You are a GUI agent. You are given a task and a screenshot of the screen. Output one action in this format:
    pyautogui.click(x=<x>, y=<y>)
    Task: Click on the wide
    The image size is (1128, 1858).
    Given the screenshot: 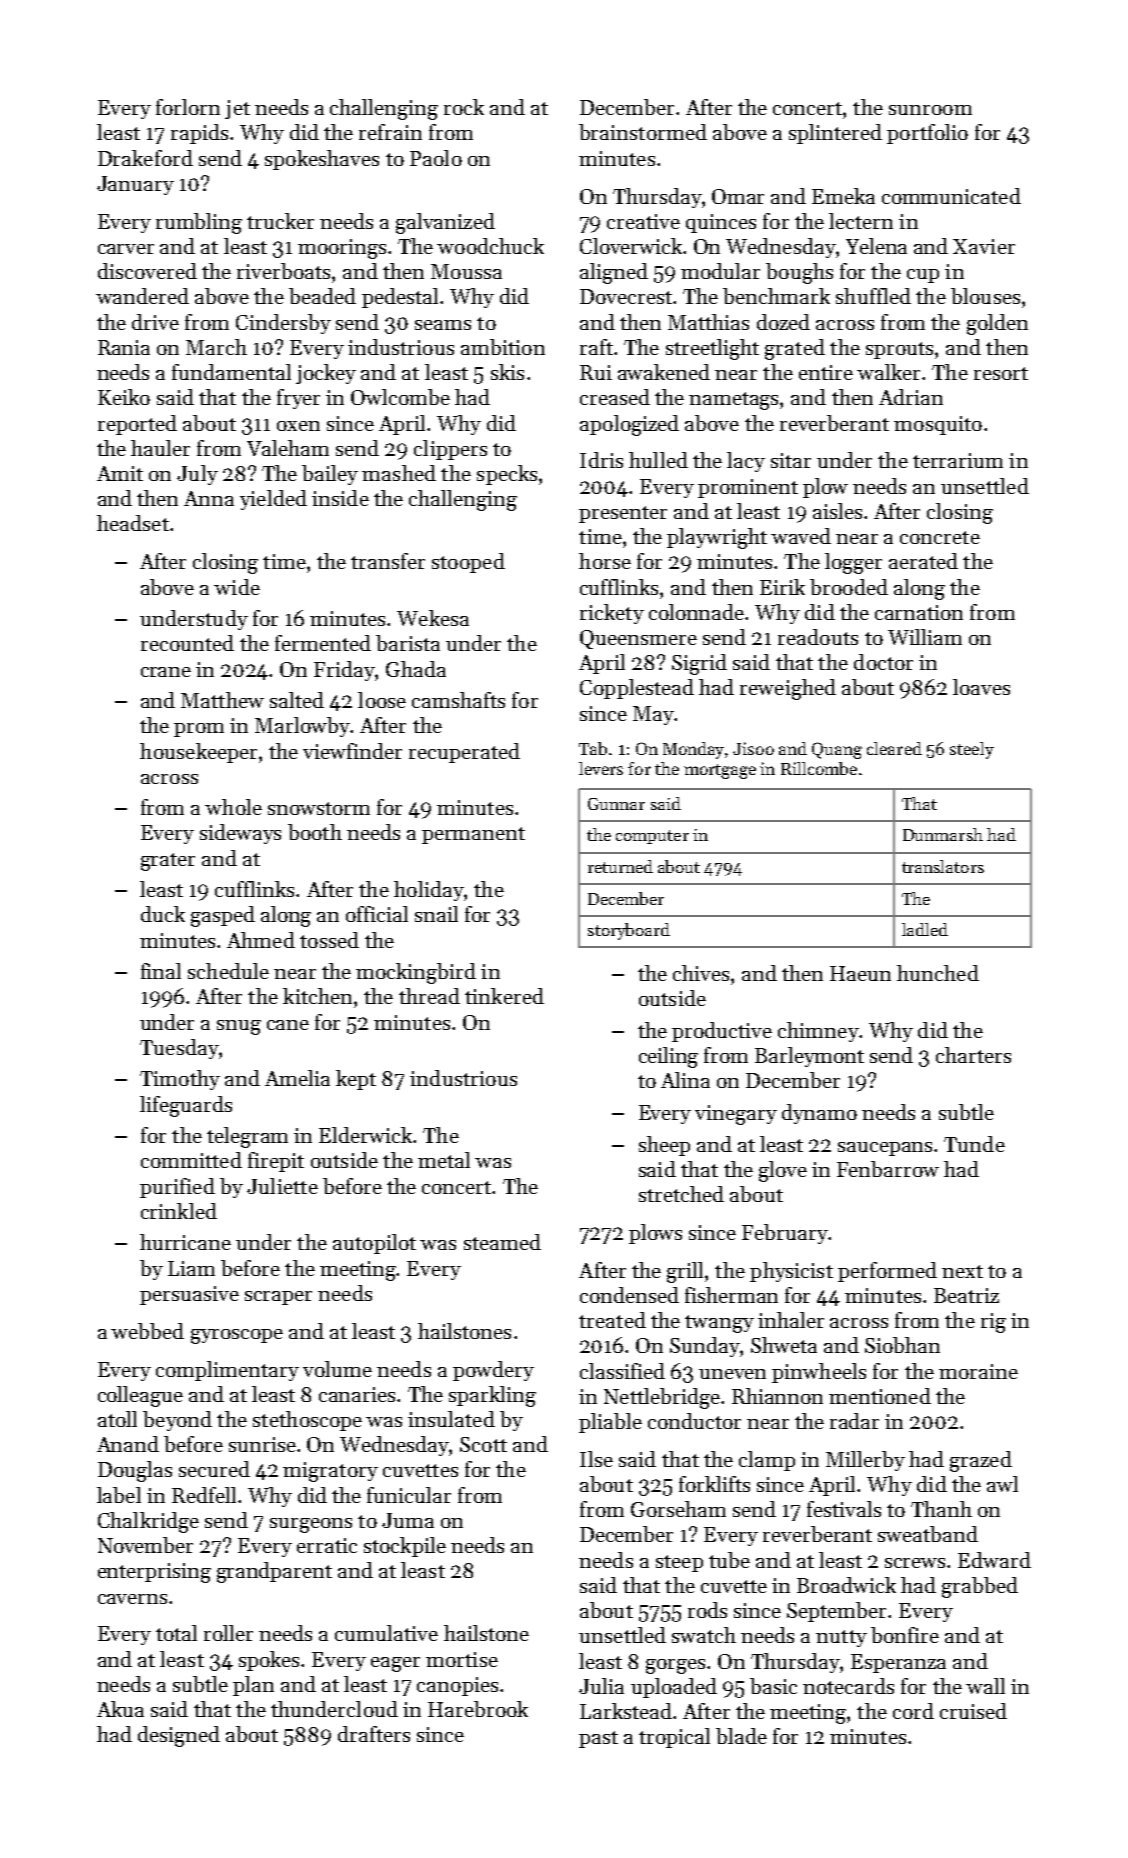 What is the action you would take?
    pyautogui.click(x=237, y=587)
